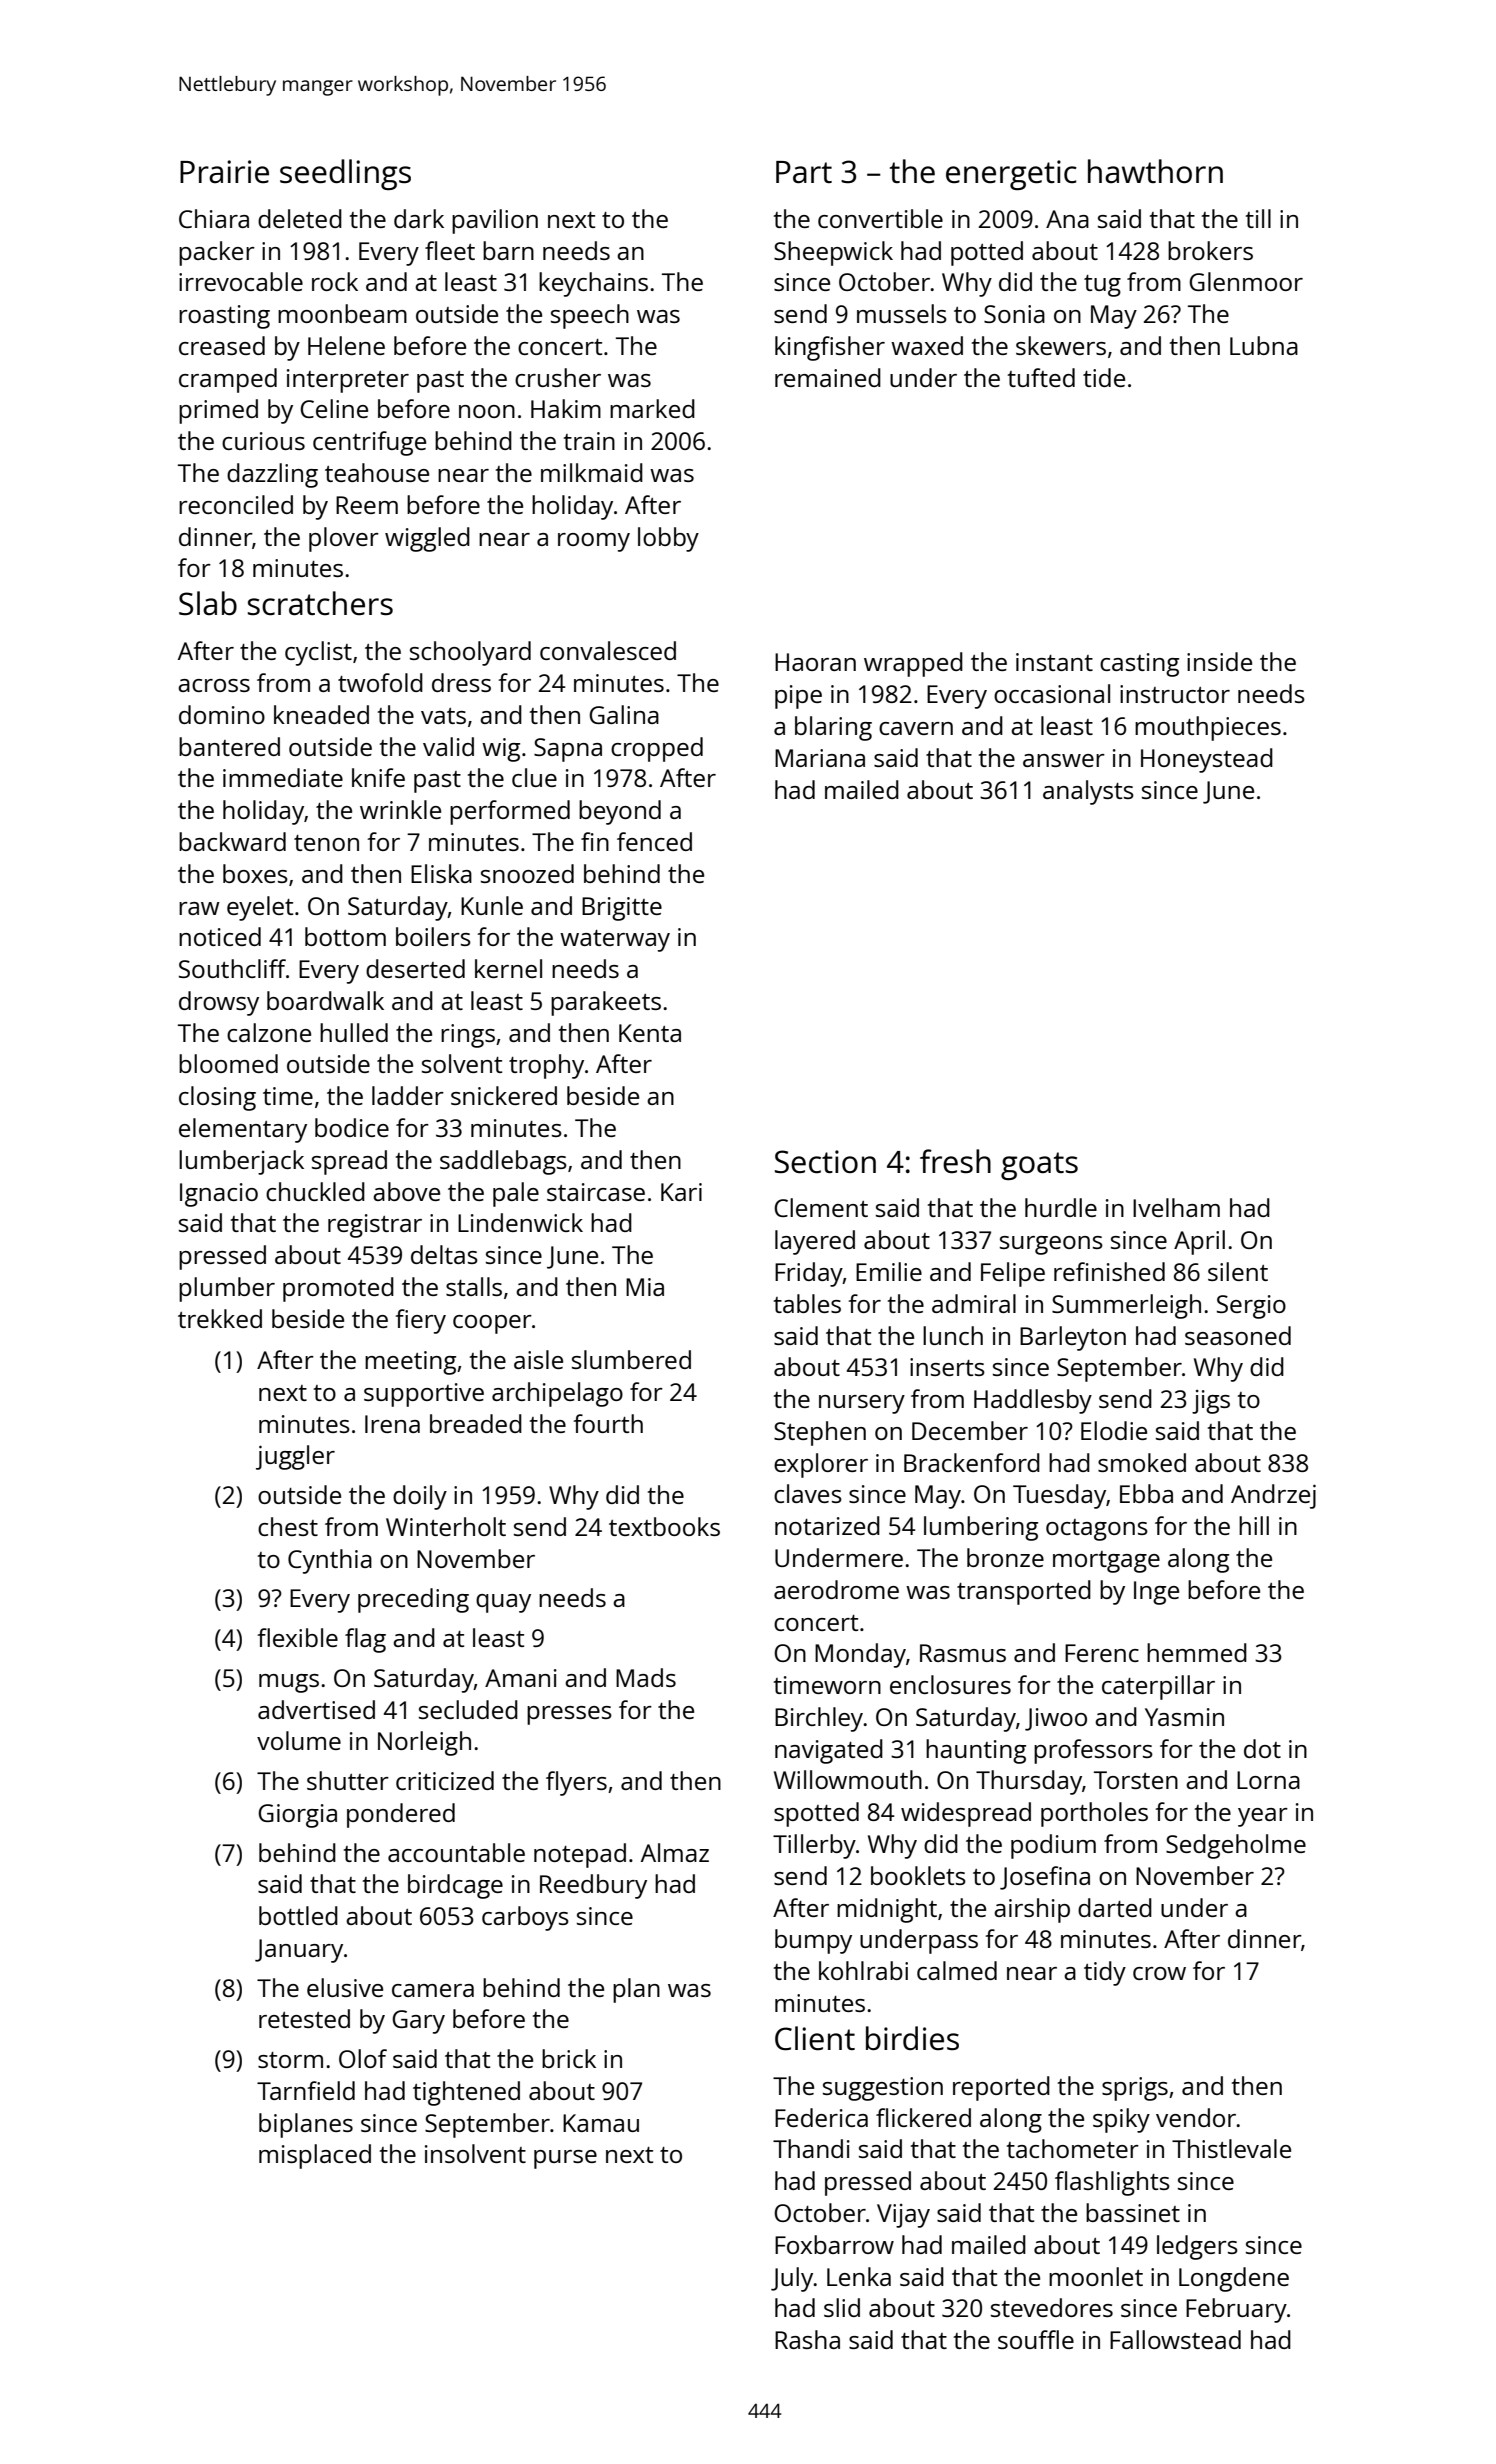 Image resolution: width=1496 pixels, height=2464 pixels. What do you see at coordinates (1236, 2310) in the image?
I see `February` at bounding box center [1236, 2310].
